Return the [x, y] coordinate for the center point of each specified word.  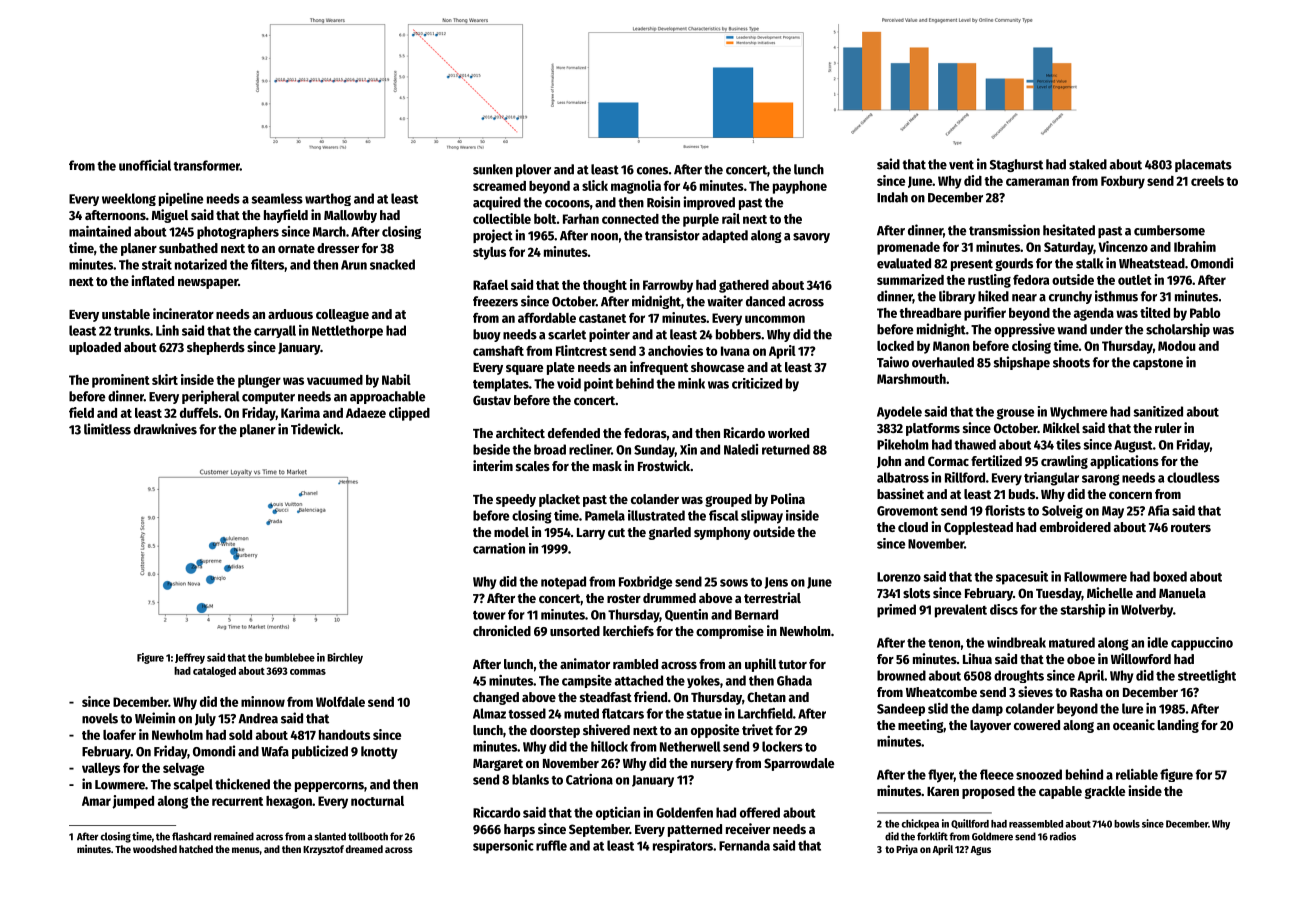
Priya [907, 850]
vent [961, 165]
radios [1063, 836]
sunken [493, 169]
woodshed [155, 849]
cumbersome [1169, 230]
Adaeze [366, 413]
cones [652, 171]
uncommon [775, 319]
